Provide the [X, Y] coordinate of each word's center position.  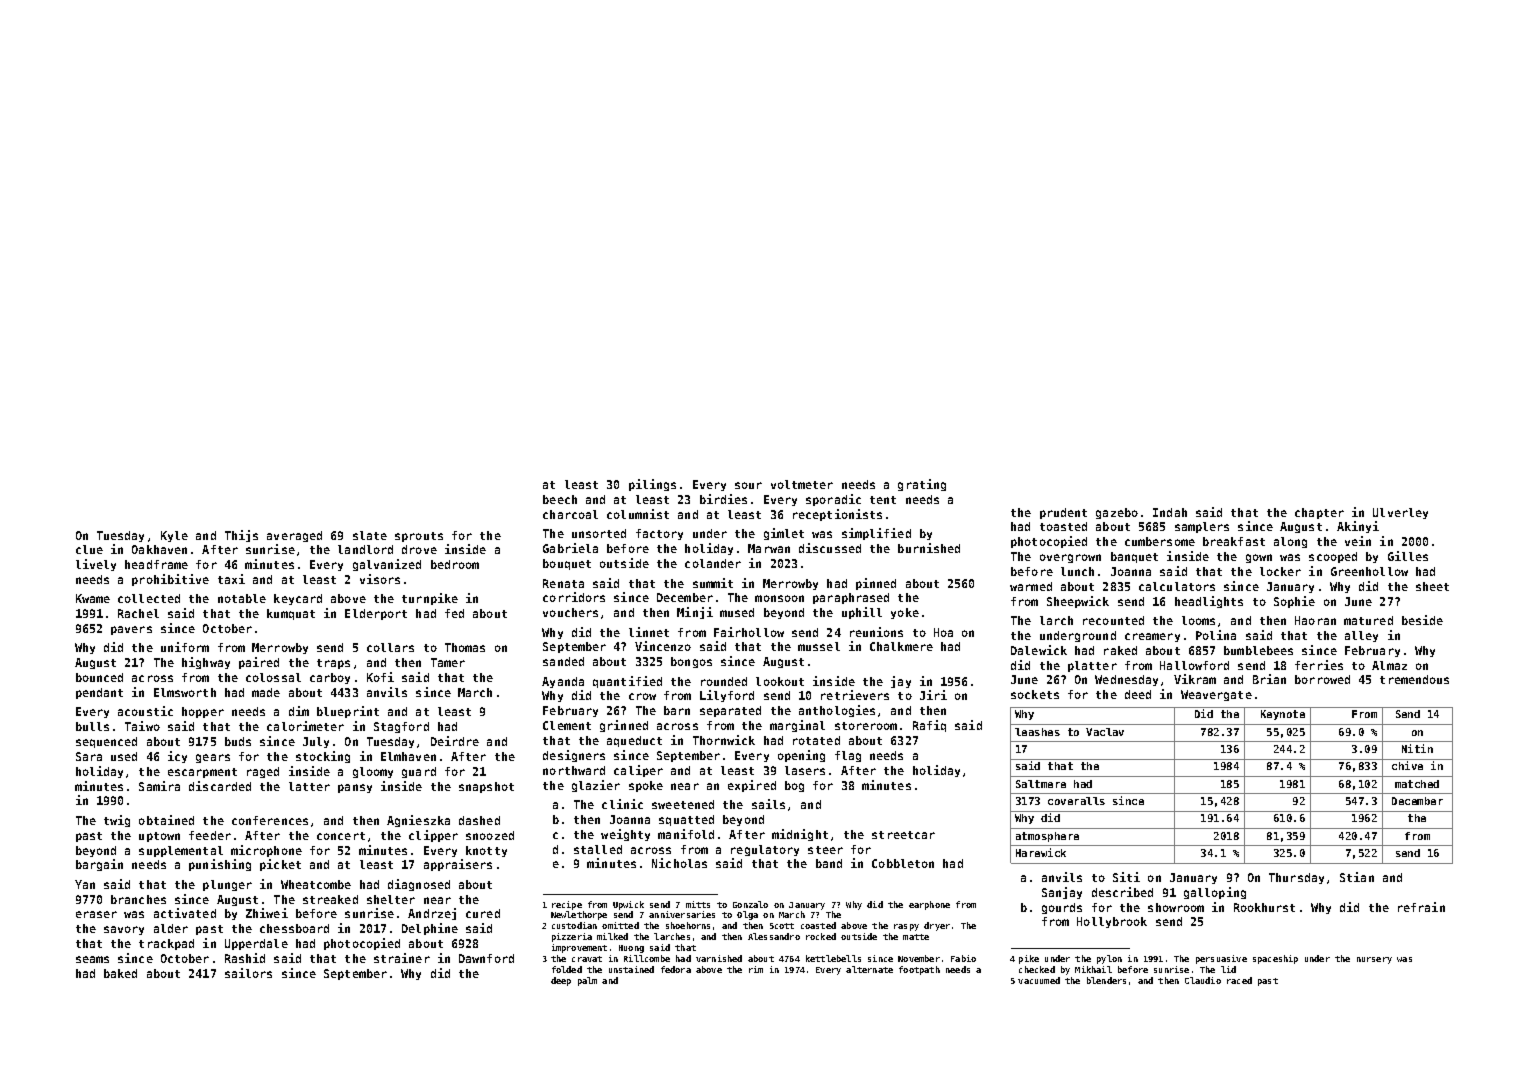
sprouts [419, 537]
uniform [185, 647]
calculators [1177, 586]
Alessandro [774, 936]
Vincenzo [663, 646]
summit [713, 583]
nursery [1374, 960]
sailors [248, 973]
